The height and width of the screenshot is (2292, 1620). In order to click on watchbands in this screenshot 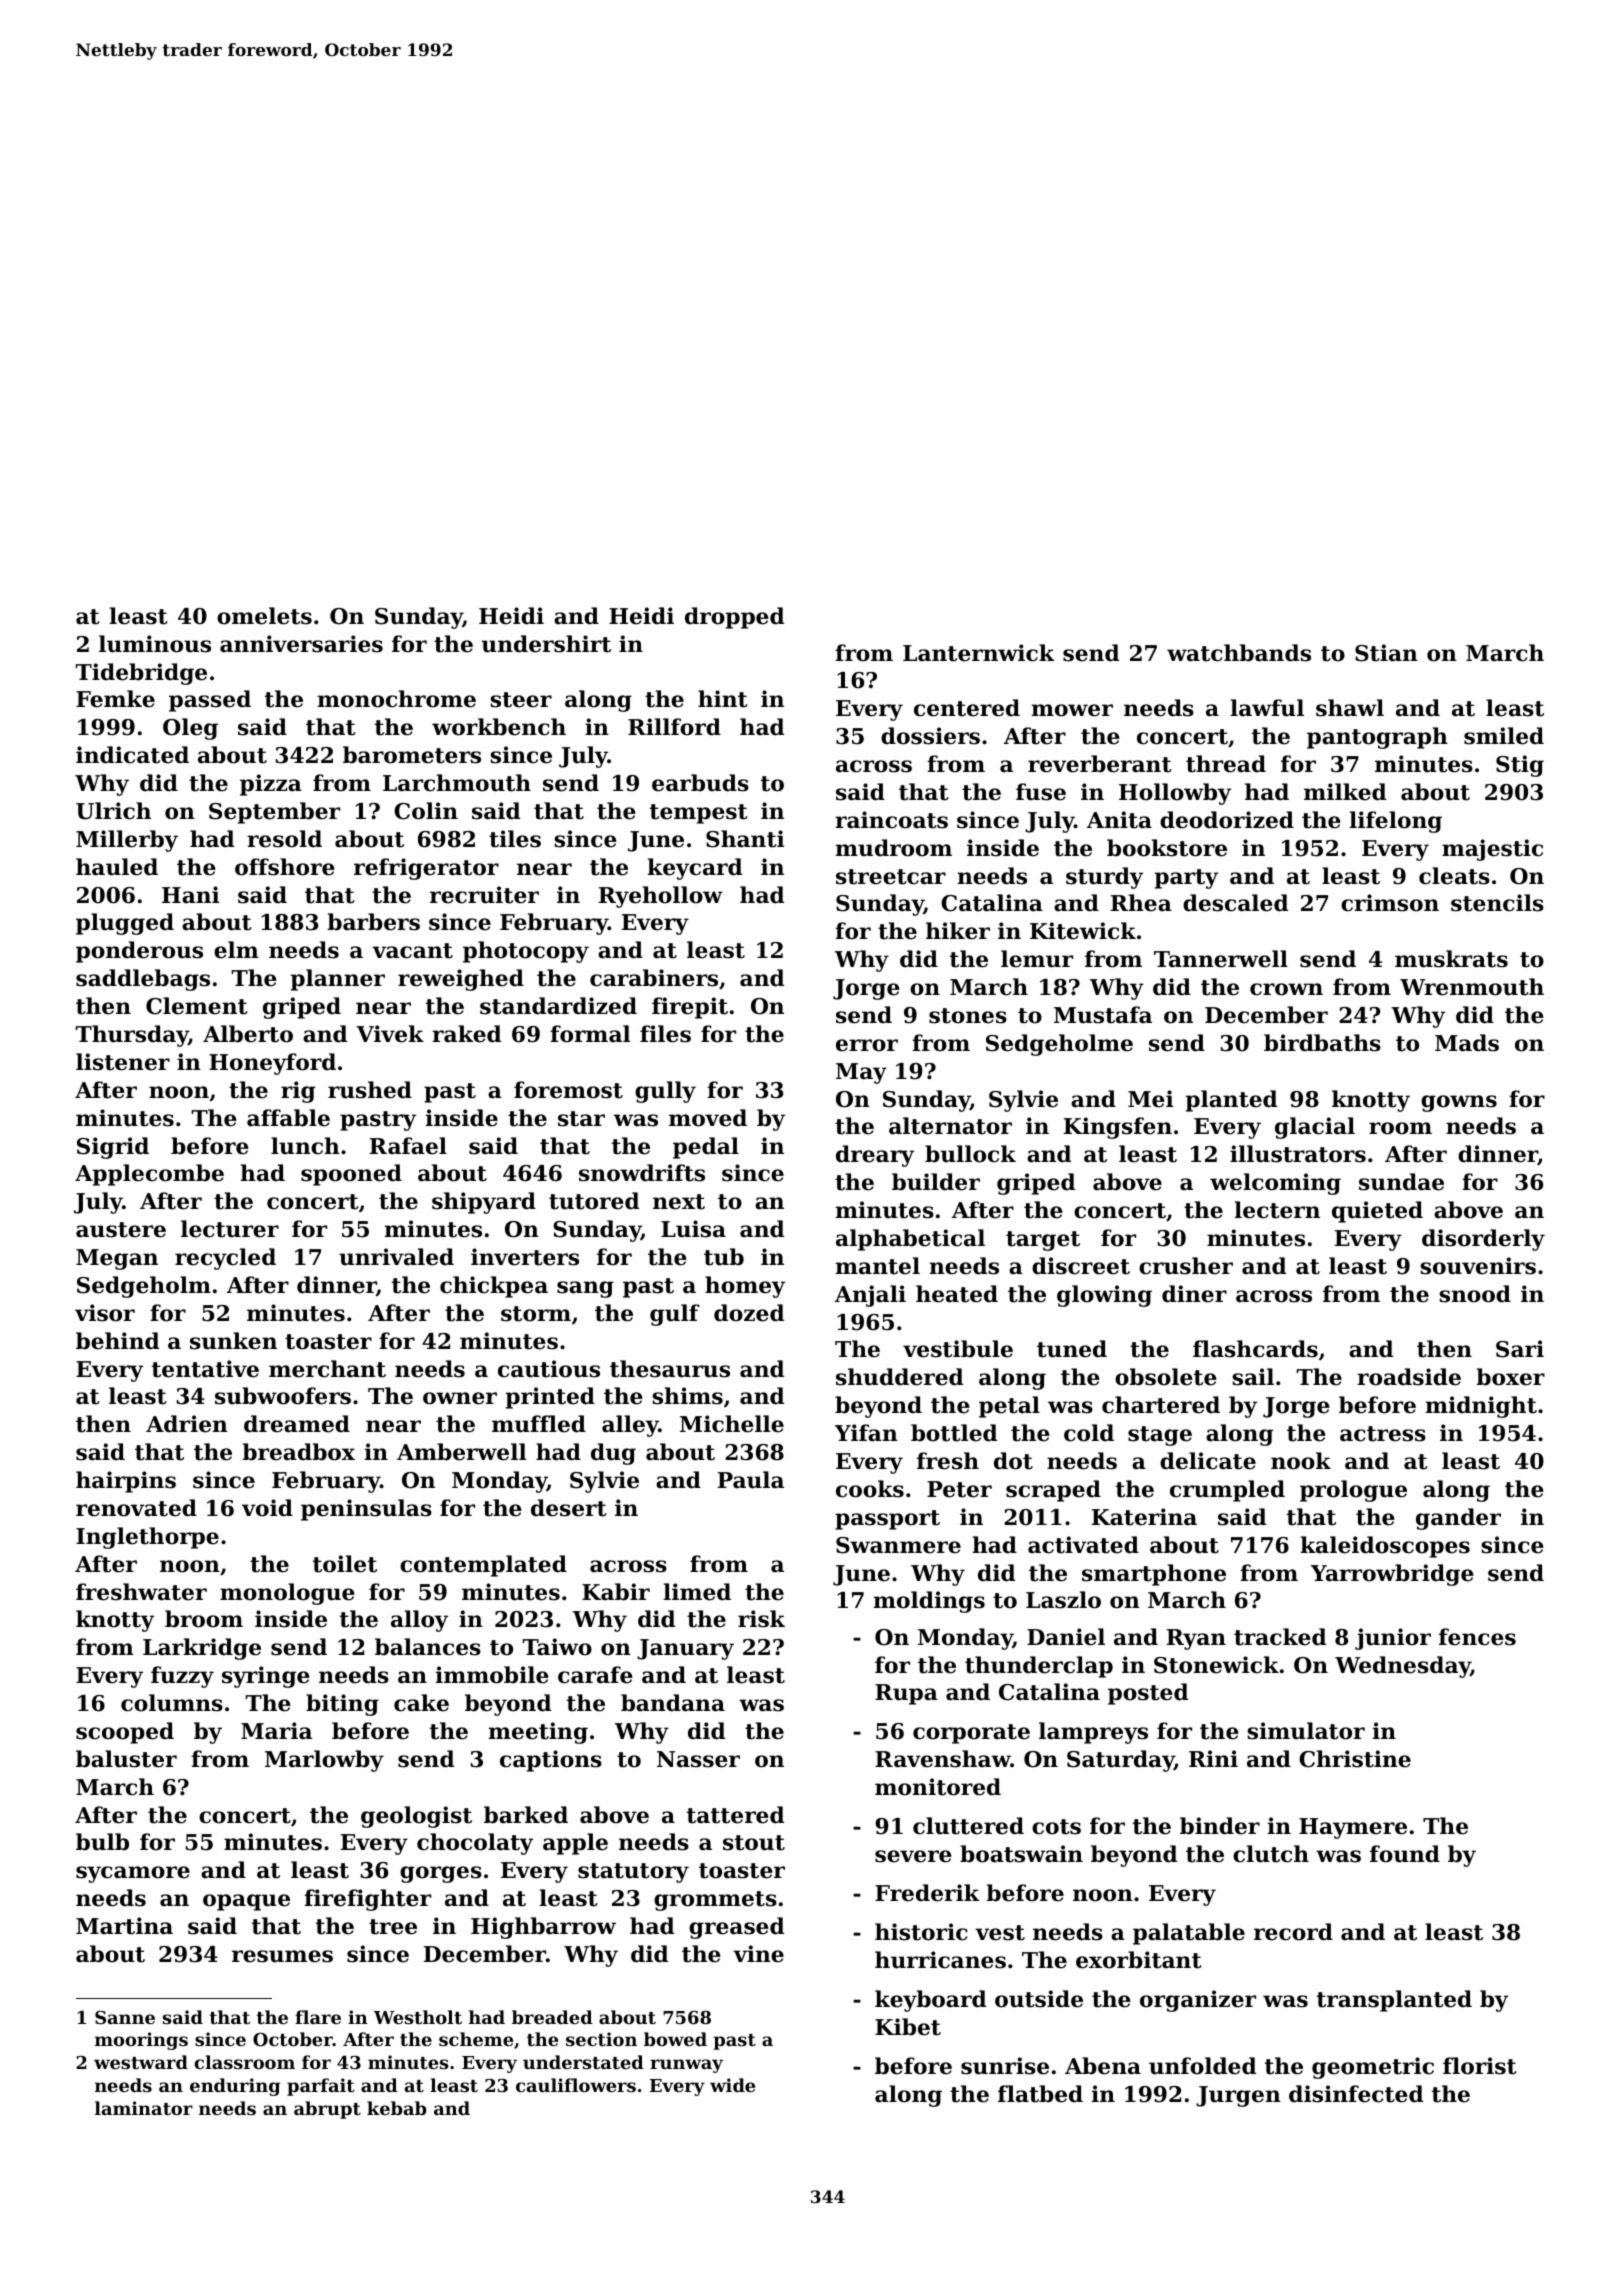, I will do `click(1239, 653)`.
